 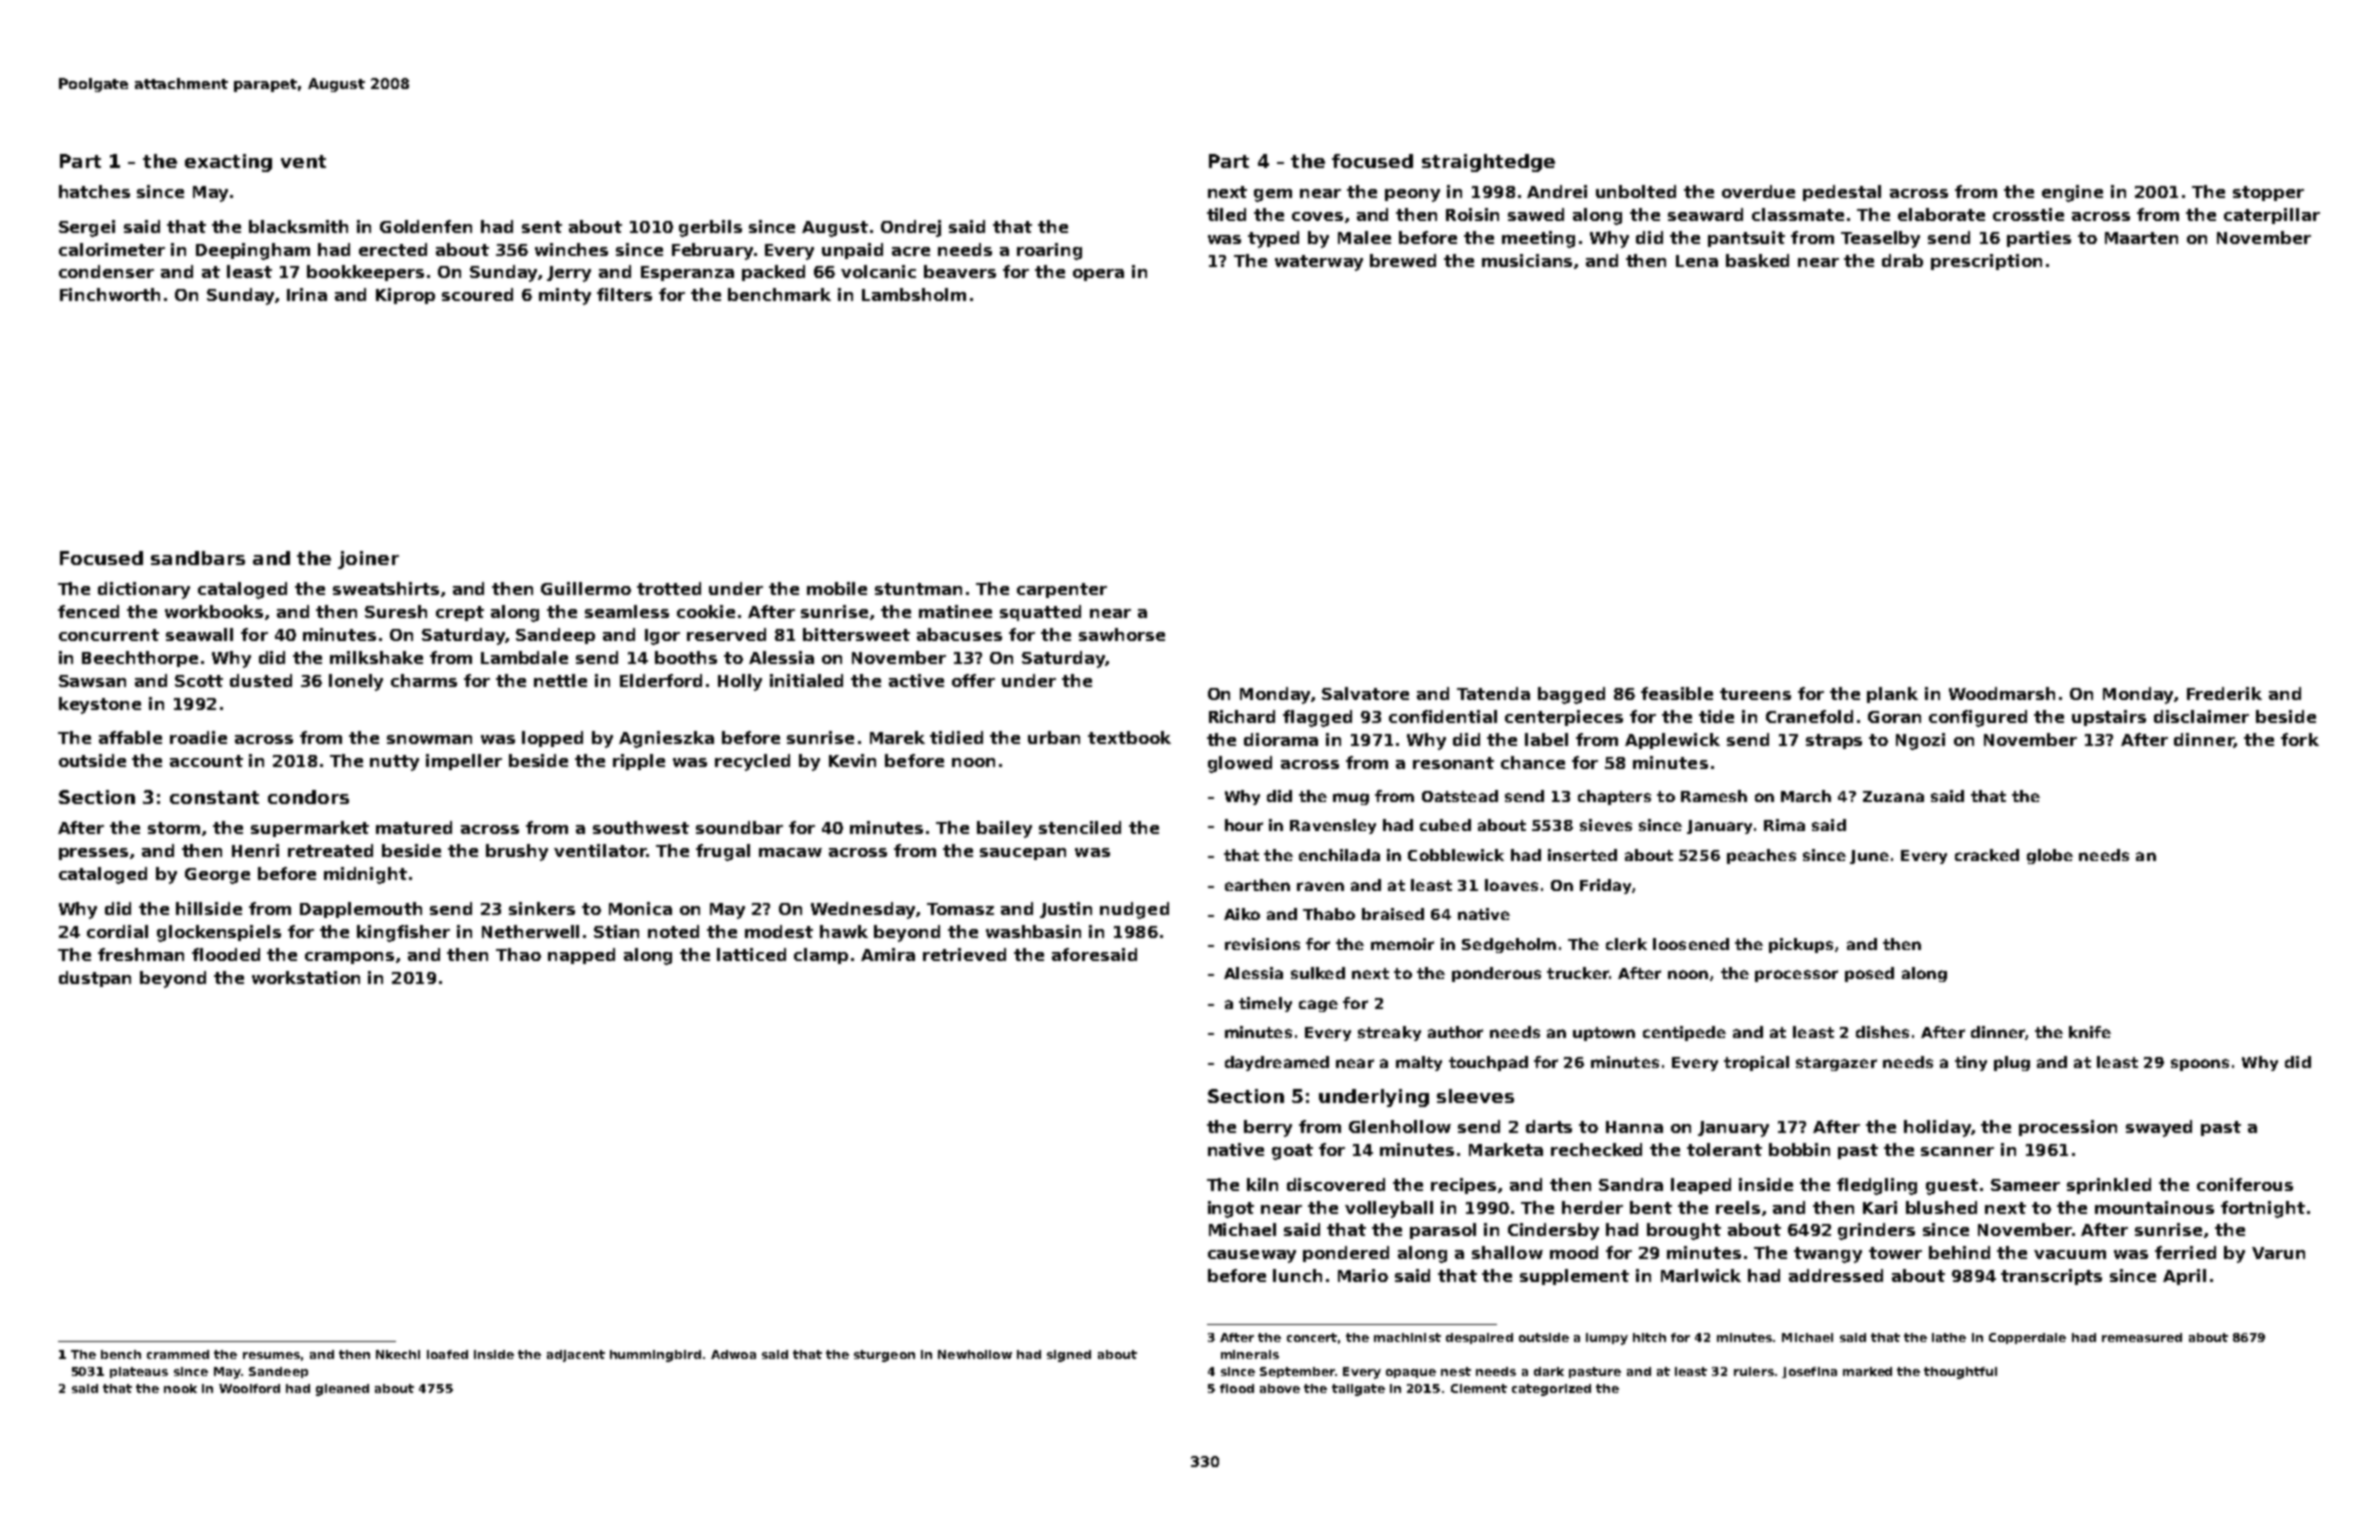 I want to click on joiner, so click(x=368, y=560).
